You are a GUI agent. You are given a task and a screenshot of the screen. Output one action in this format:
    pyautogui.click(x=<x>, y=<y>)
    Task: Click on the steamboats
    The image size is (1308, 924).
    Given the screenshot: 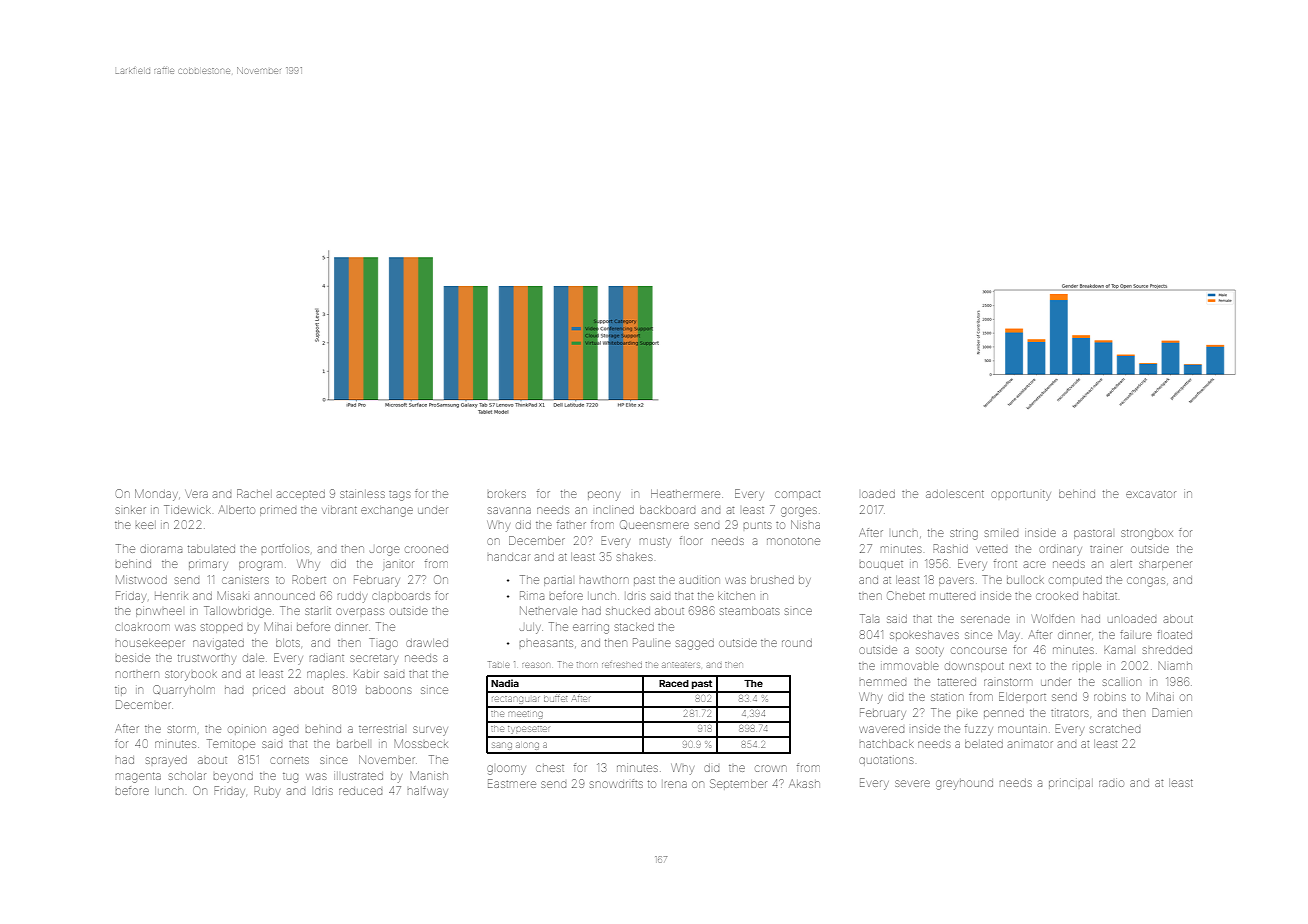 What is the action you would take?
    pyautogui.click(x=750, y=611)
